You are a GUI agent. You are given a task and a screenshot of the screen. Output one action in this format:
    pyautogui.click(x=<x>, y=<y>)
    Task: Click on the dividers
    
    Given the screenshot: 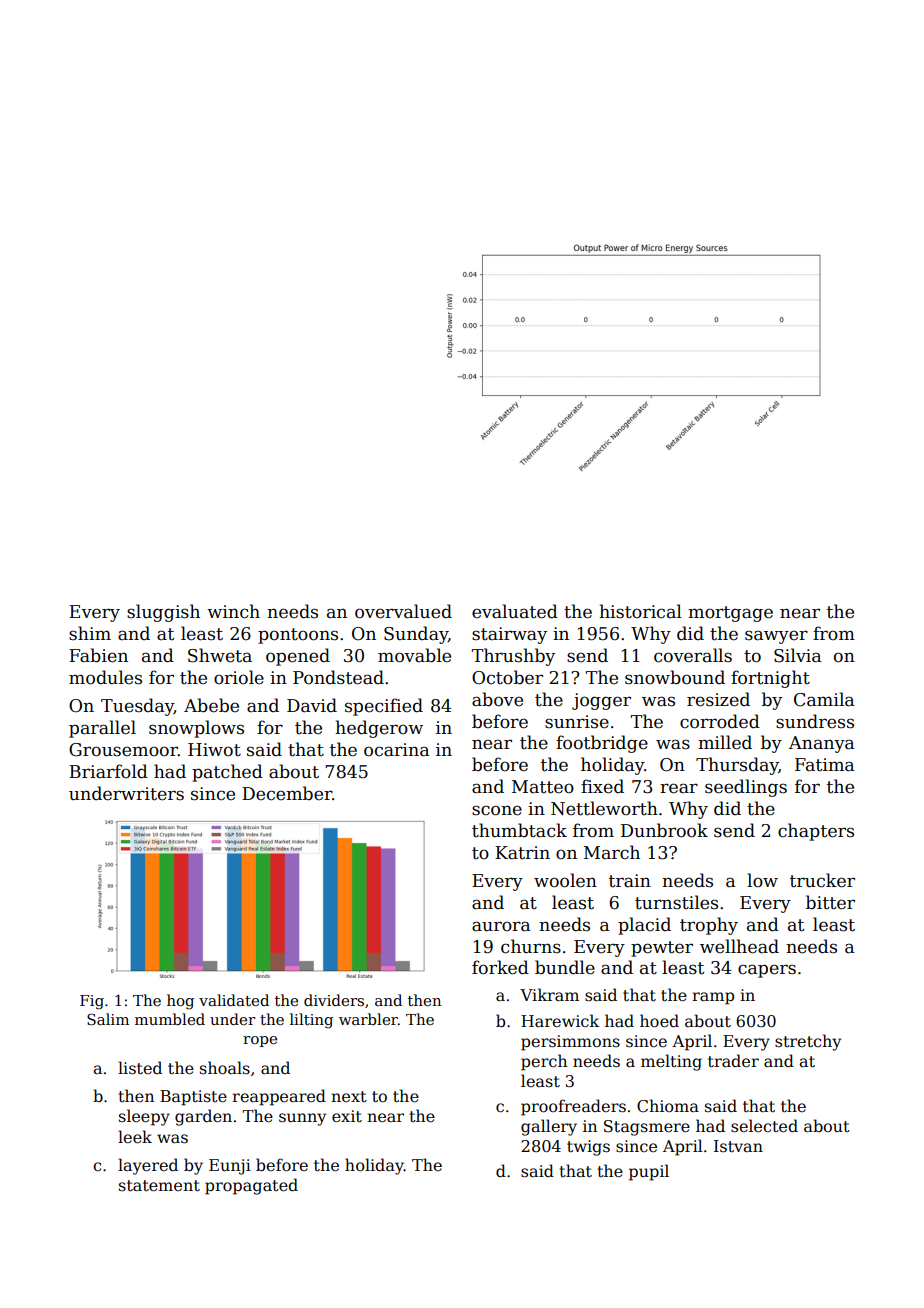 What is the action you would take?
    pyautogui.click(x=334, y=1000)
